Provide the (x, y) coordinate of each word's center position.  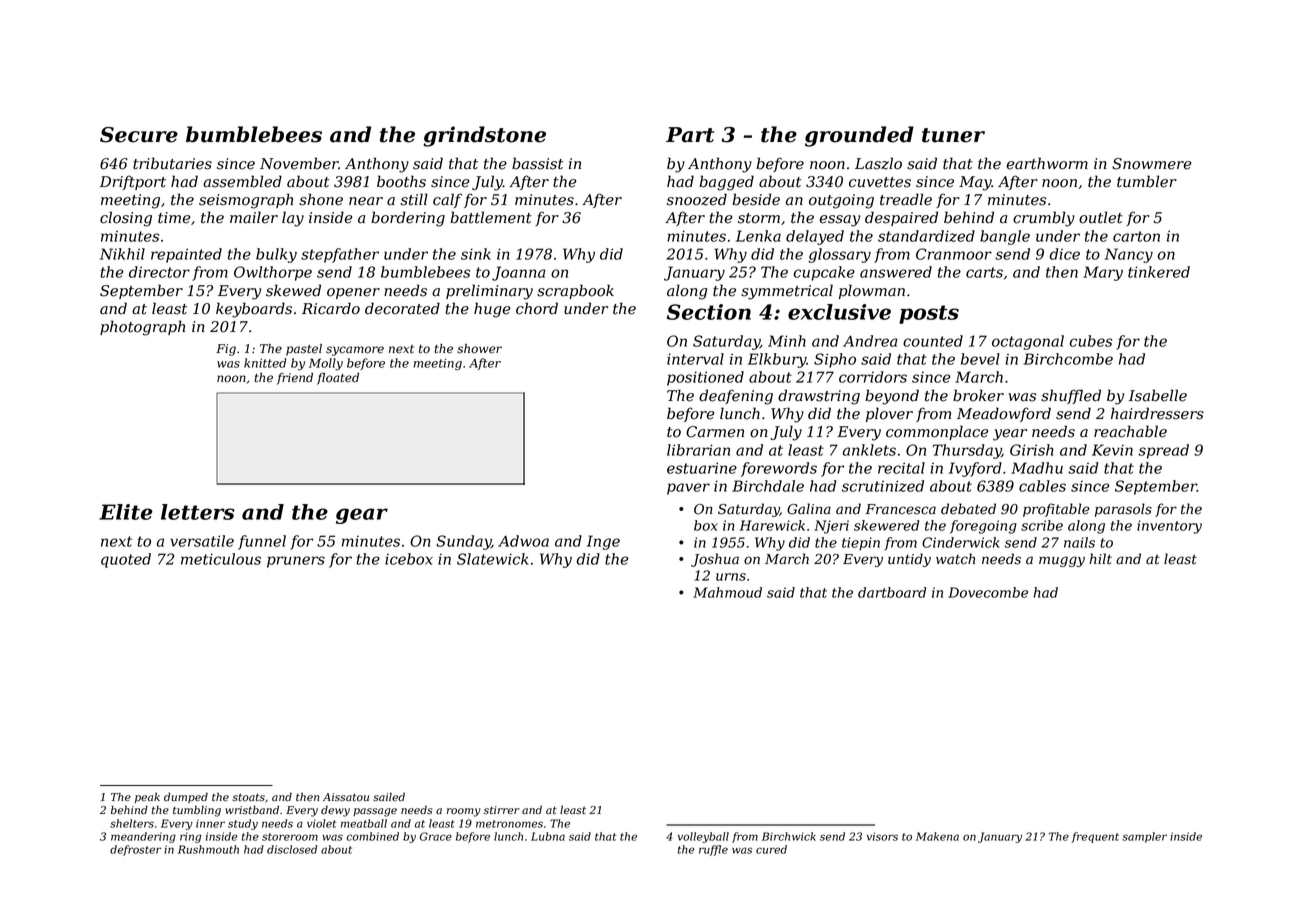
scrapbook (575, 291)
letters (198, 512)
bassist (538, 163)
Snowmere (1151, 164)
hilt (1100, 559)
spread (1163, 451)
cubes (1091, 341)
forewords (779, 469)
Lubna (548, 836)
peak (147, 798)
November (299, 163)
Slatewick (493, 559)
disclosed (292, 849)
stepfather (340, 255)
